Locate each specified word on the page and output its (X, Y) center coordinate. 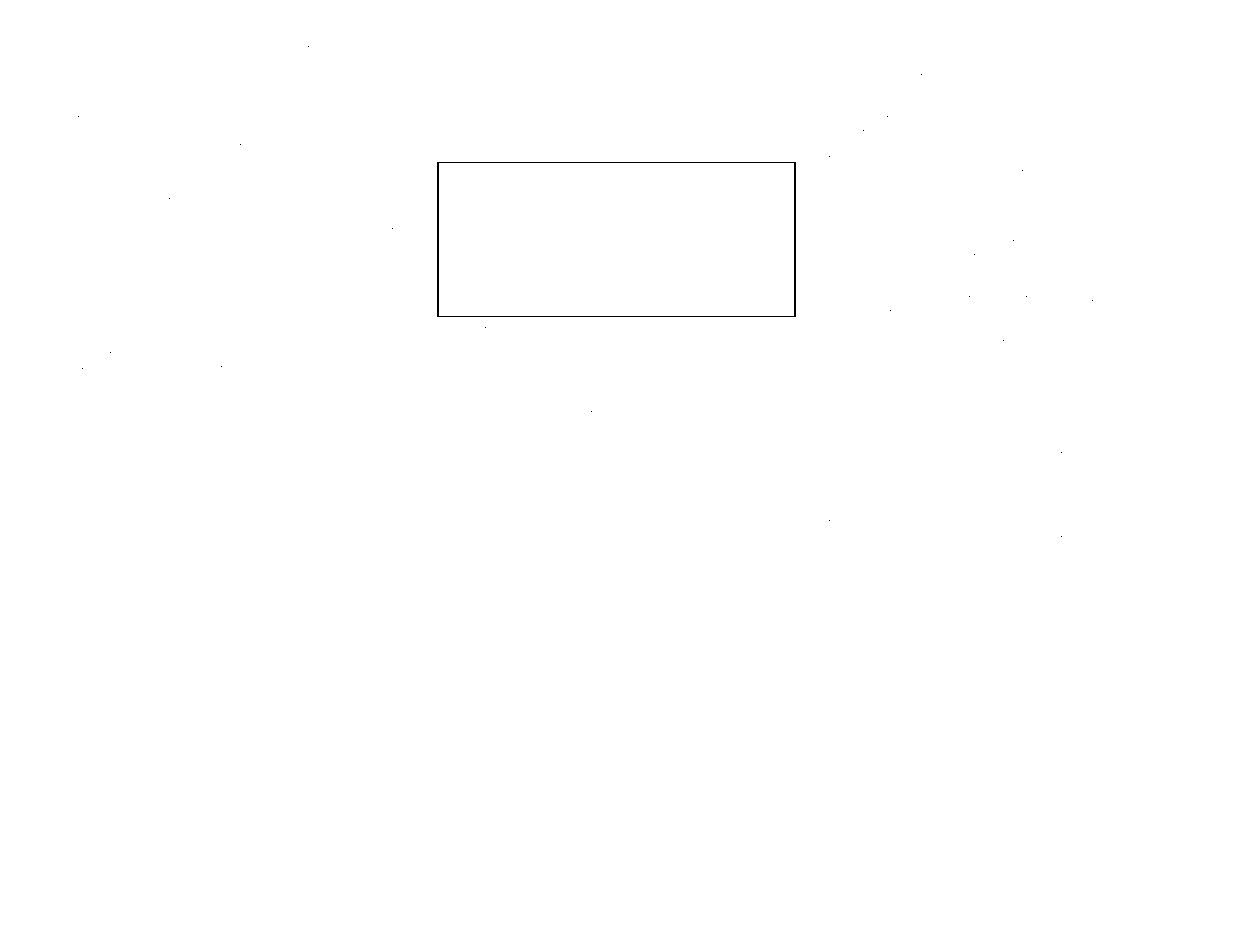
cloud (997, 440)
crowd (379, 244)
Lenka (1167, 300)
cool (548, 104)
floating (1164, 413)
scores (320, 147)
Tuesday (126, 413)
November (326, 258)
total (705, 48)
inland (285, 48)
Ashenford (850, 48)
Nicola (66, 510)
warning (1111, 120)
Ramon (652, 457)
